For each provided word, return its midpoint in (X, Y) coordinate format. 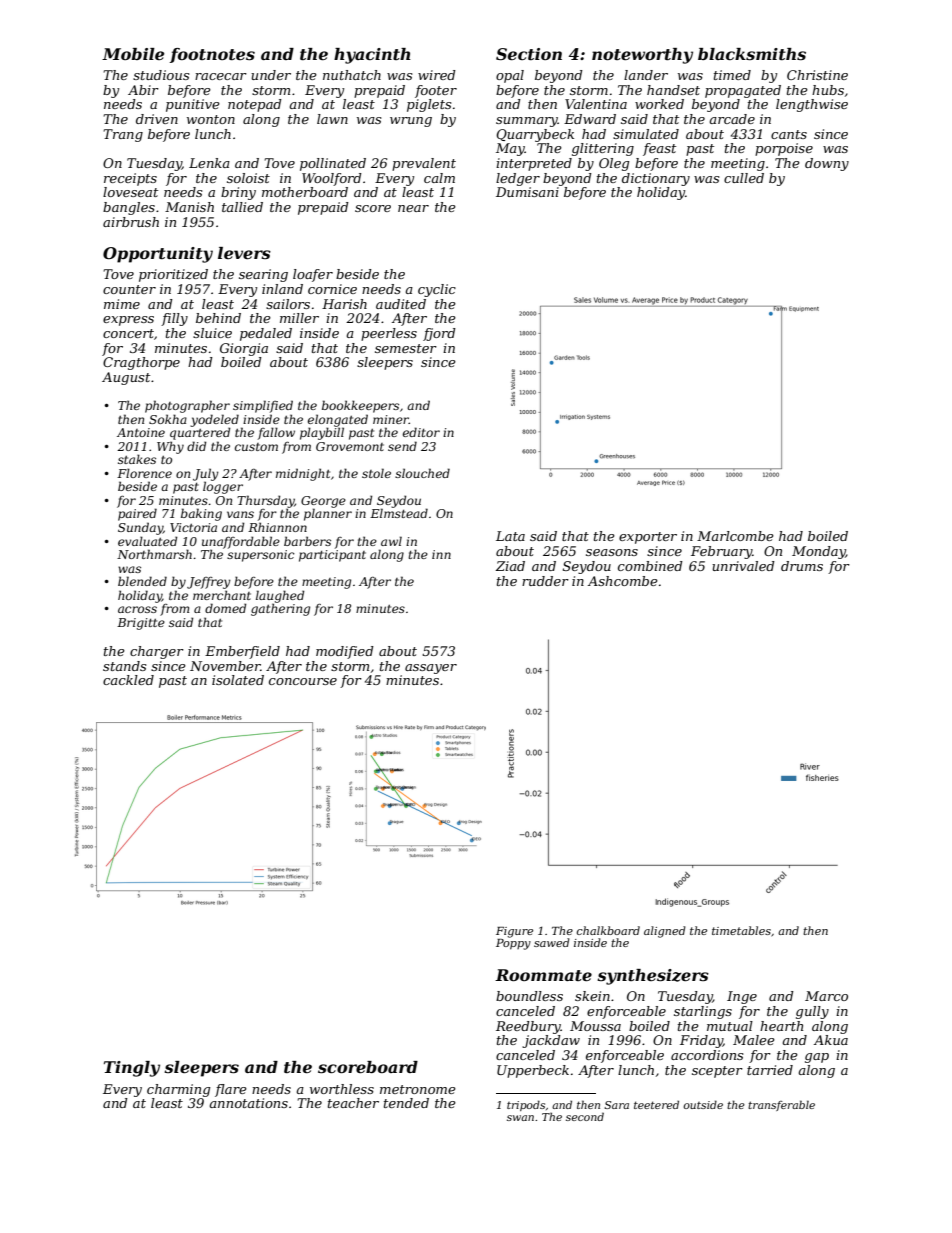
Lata (510, 536)
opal (510, 76)
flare (231, 1090)
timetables (741, 930)
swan (520, 1118)
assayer (431, 669)
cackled (128, 680)
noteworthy (642, 56)
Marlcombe (735, 536)
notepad (255, 105)
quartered (200, 433)
